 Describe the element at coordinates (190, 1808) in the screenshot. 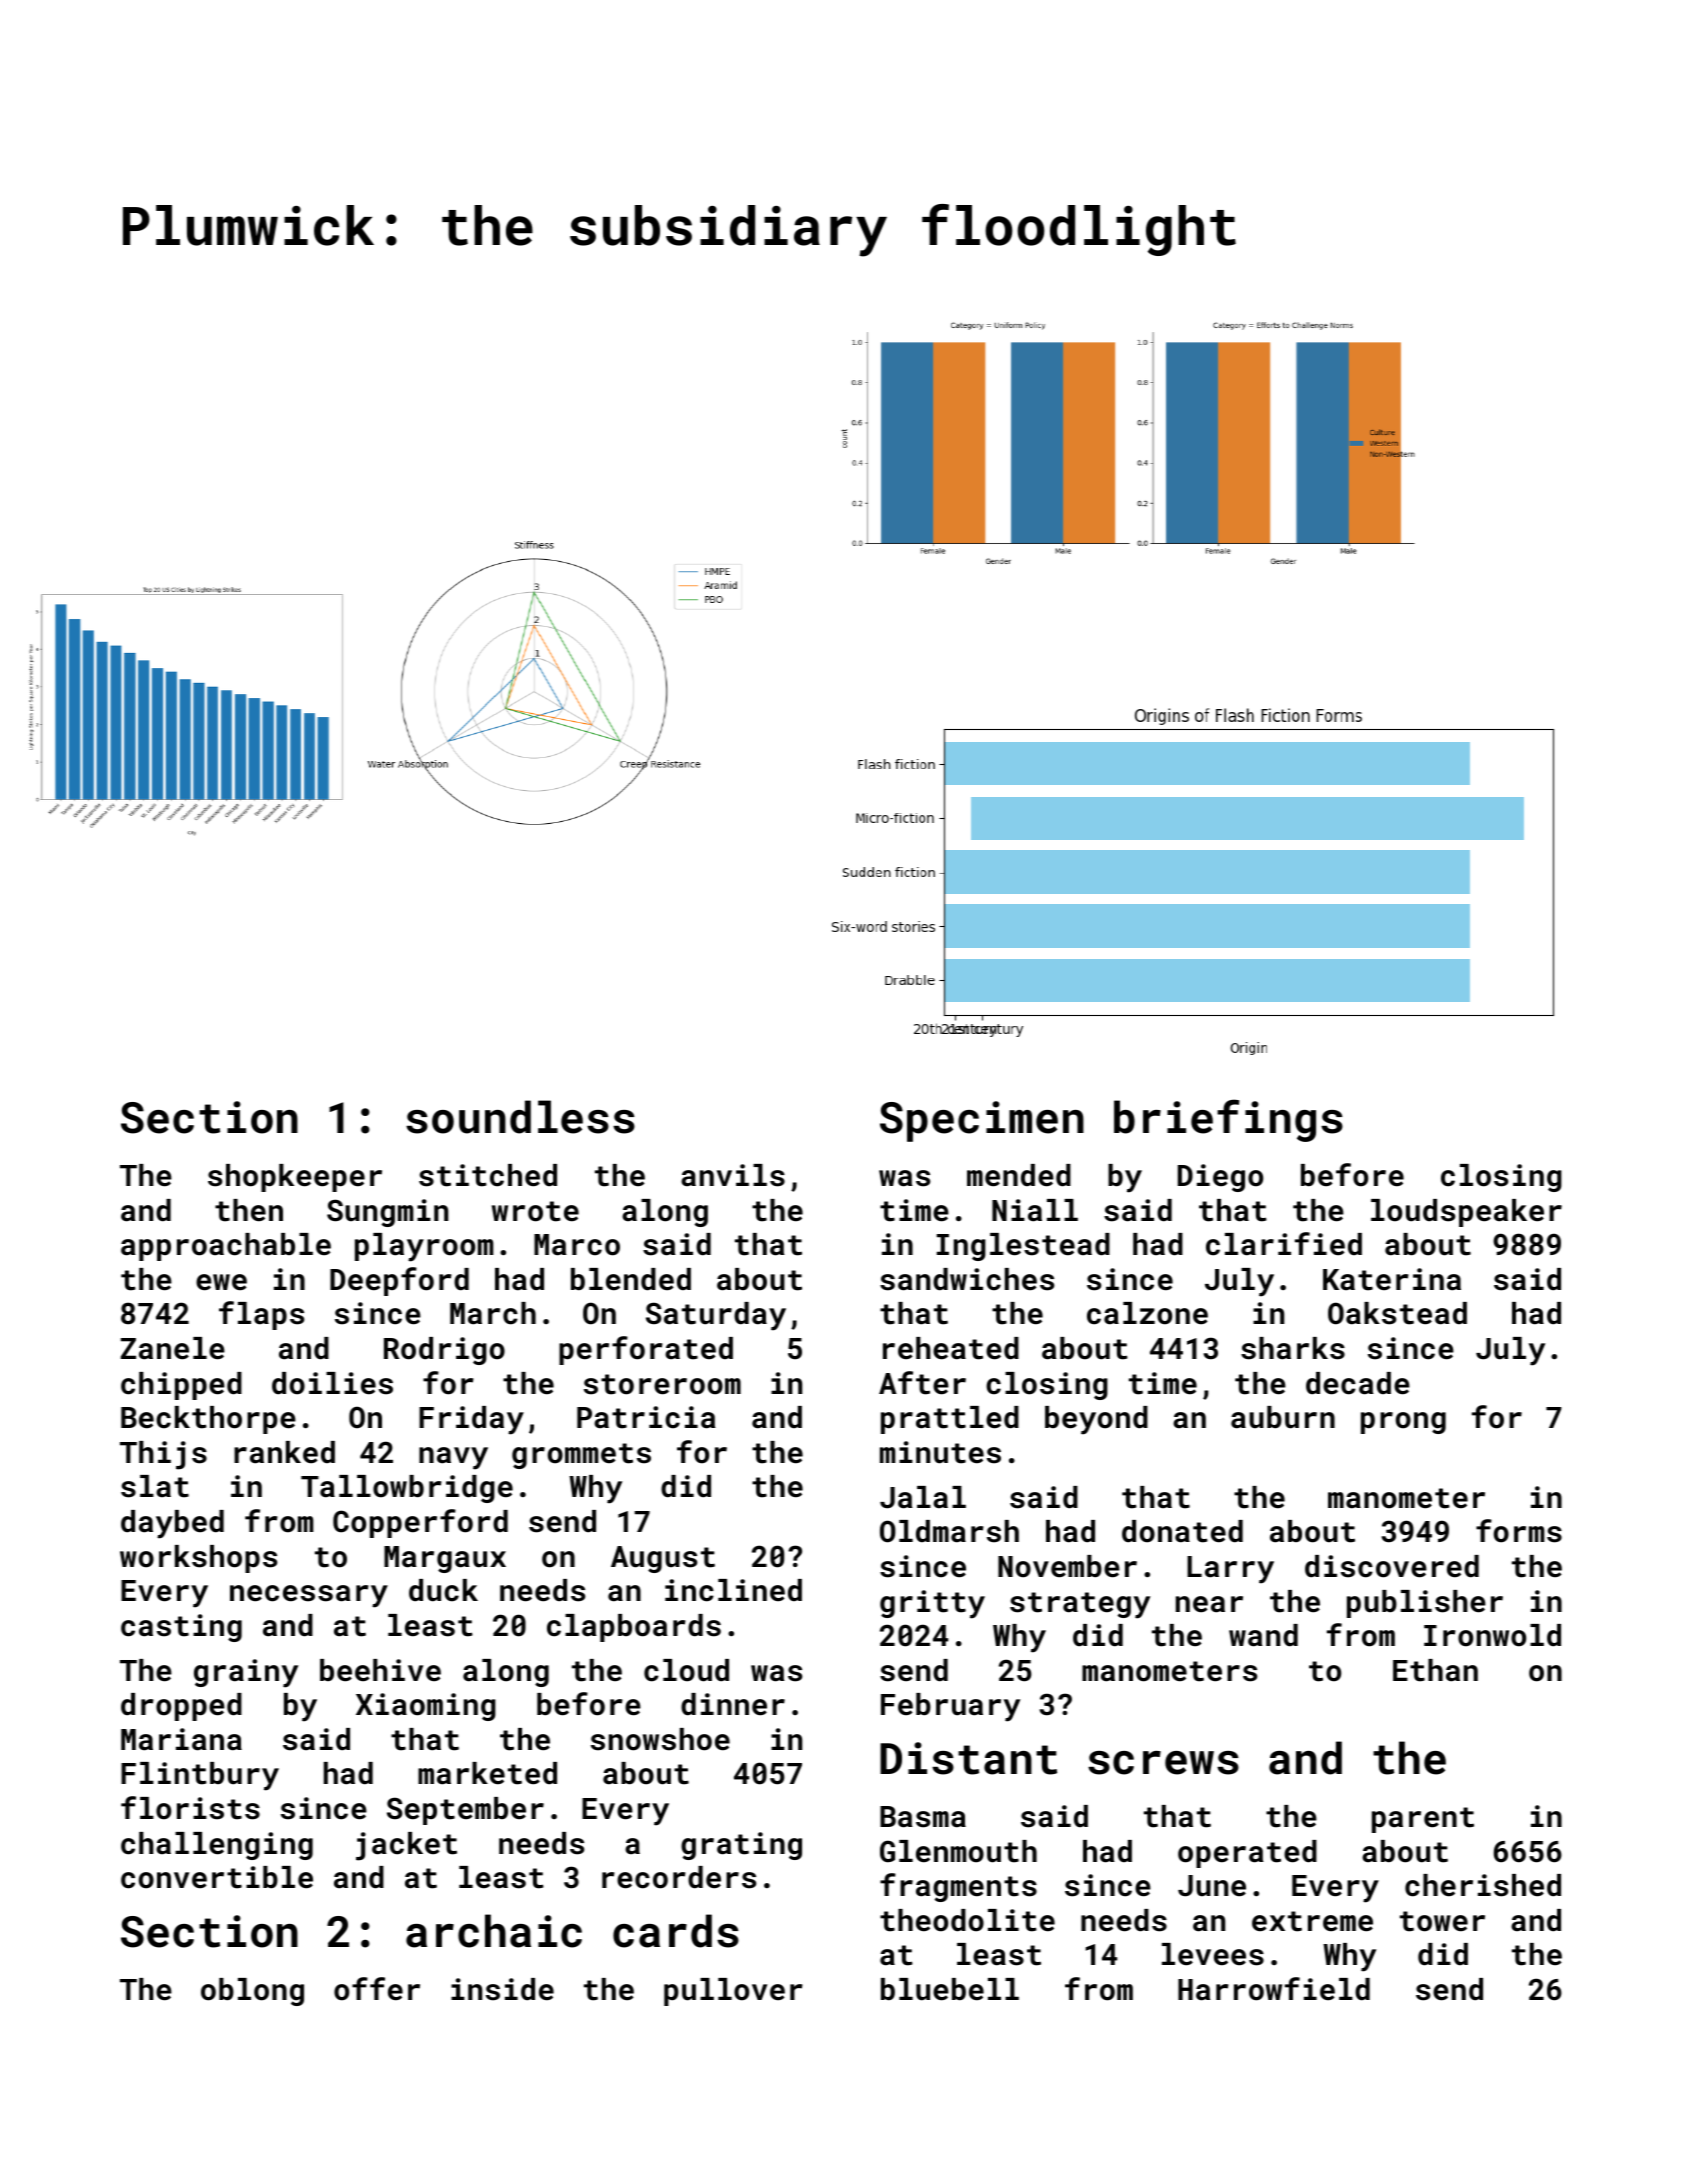

I see `florists` at that location.
